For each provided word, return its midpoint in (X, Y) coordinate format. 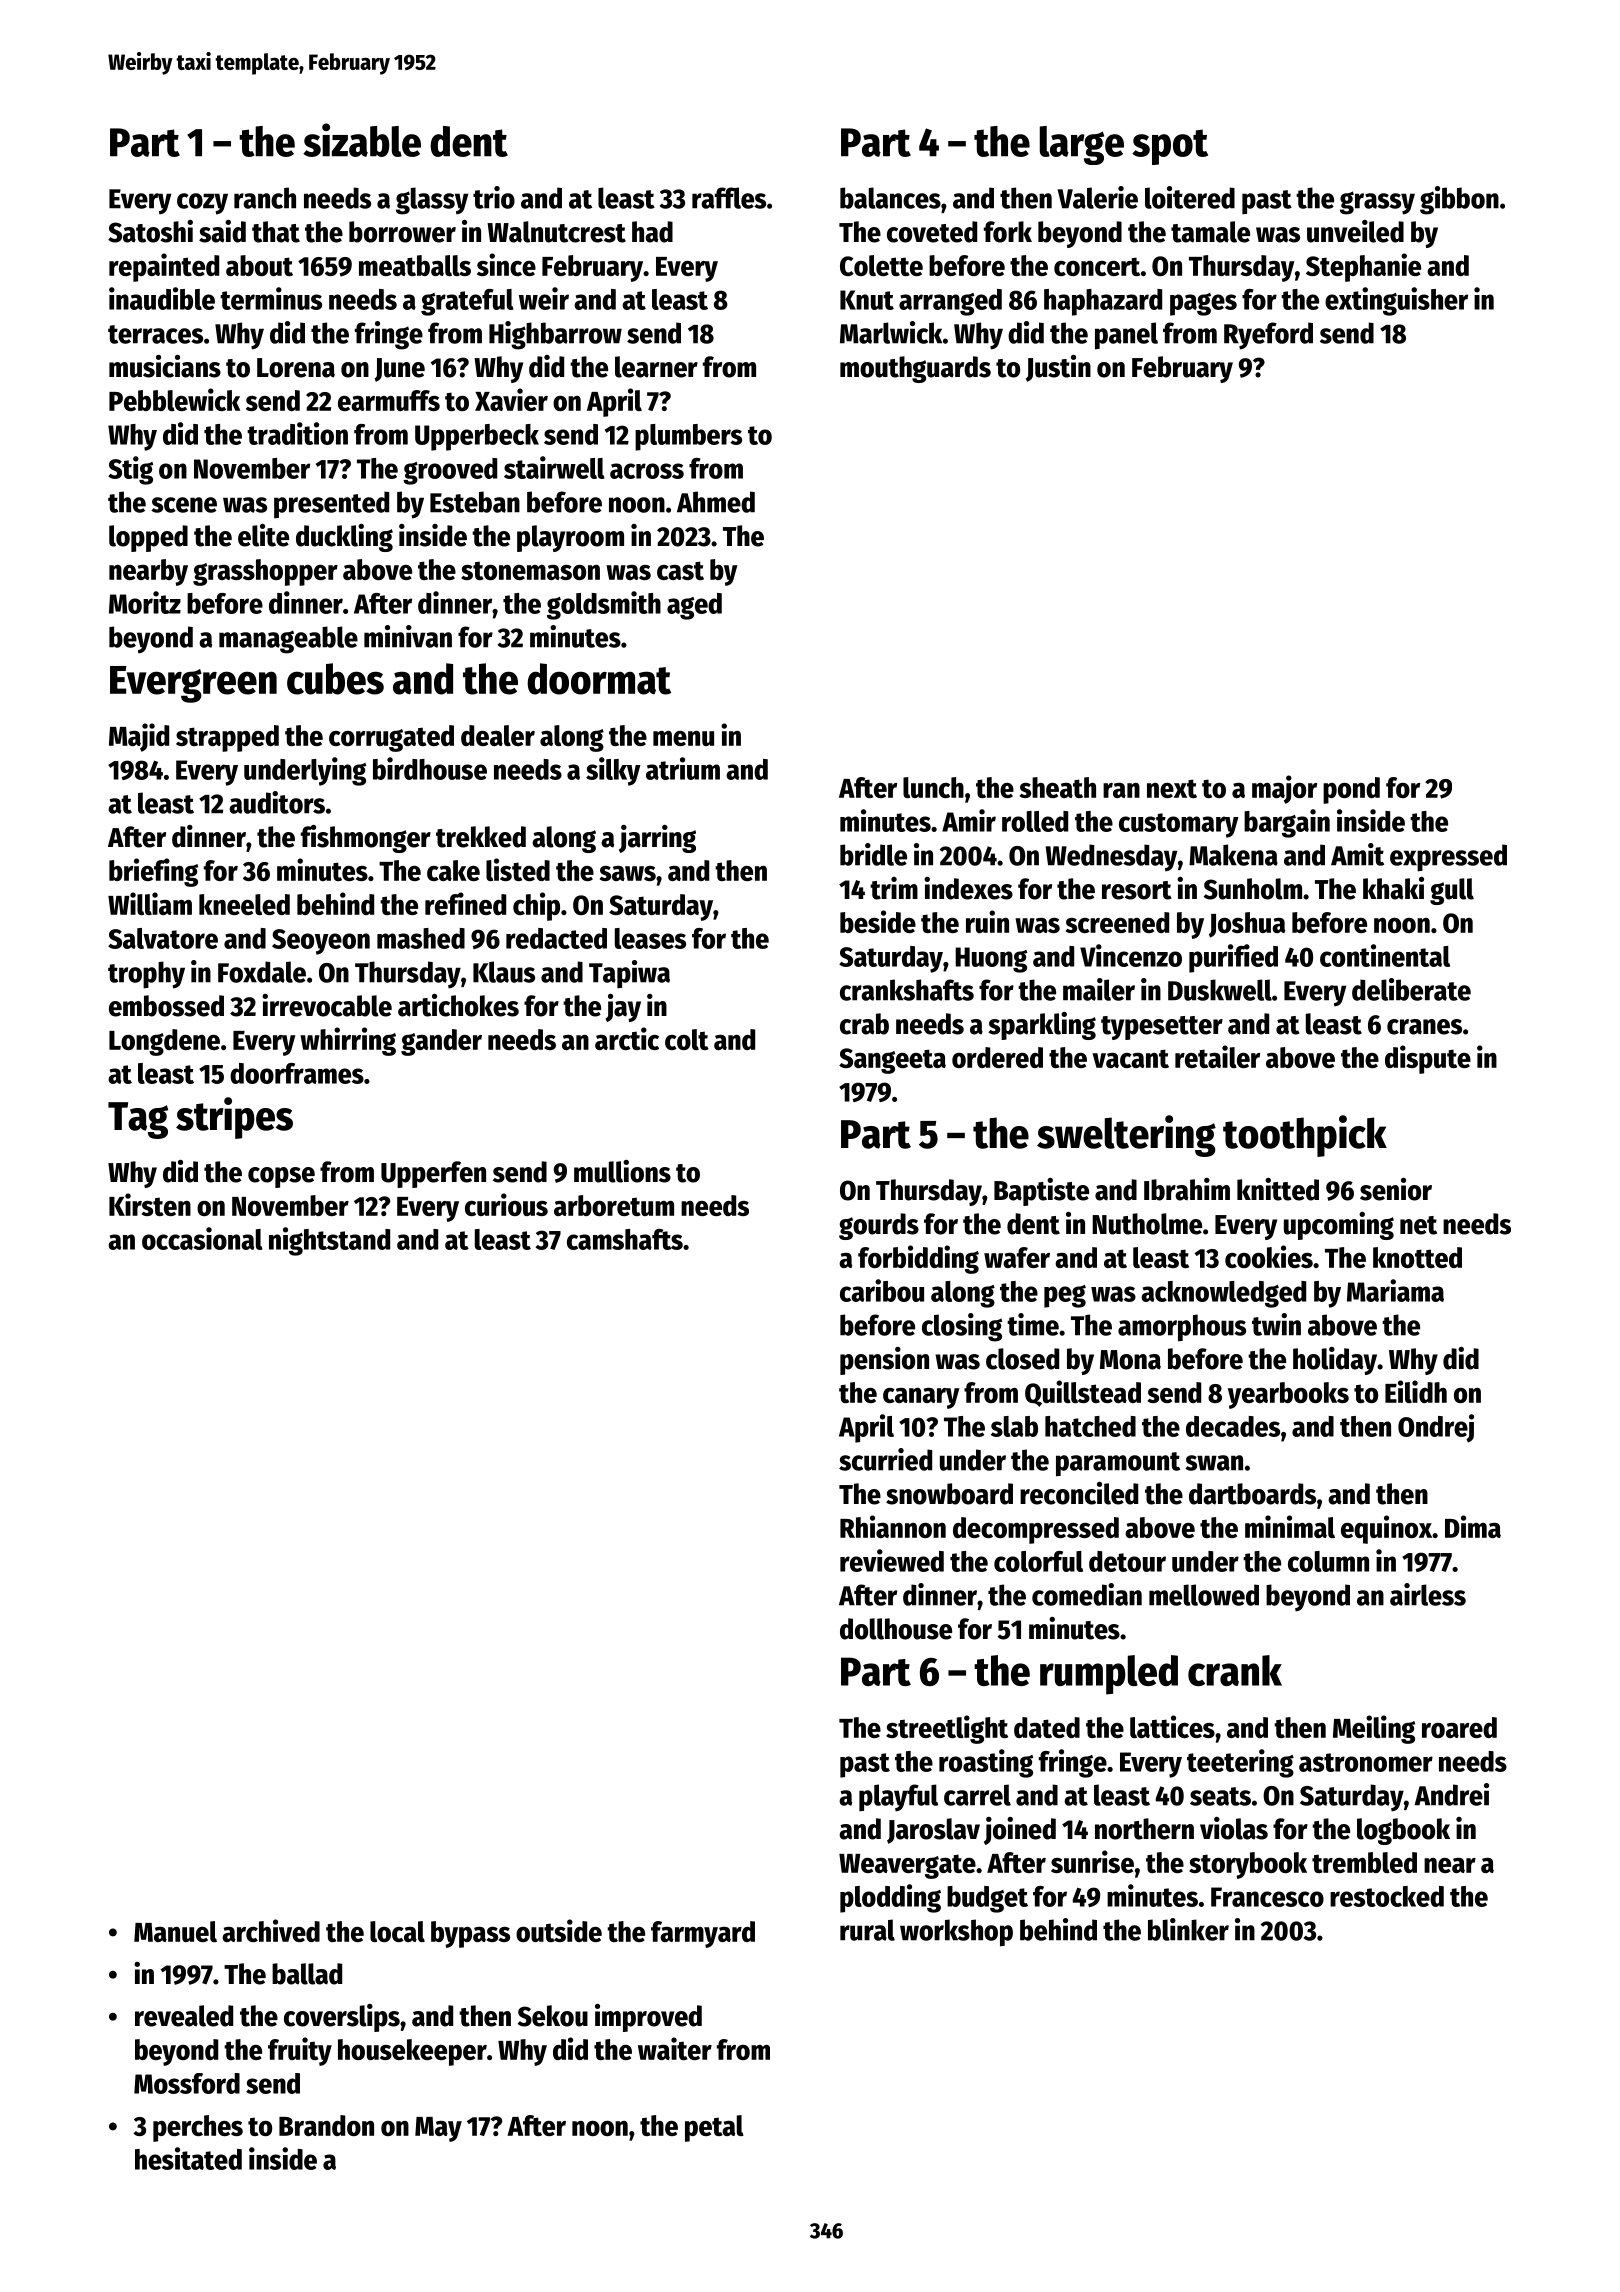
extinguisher (1396, 301)
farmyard (703, 1934)
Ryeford (1268, 336)
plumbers (688, 437)
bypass (470, 1934)
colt (687, 1039)
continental (1385, 955)
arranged (950, 302)
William (150, 903)
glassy (432, 201)
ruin (987, 921)
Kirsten (150, 1204)
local (397, 1931)
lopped (148, 538)
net (1418, 1225)
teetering (1240, 1763)
